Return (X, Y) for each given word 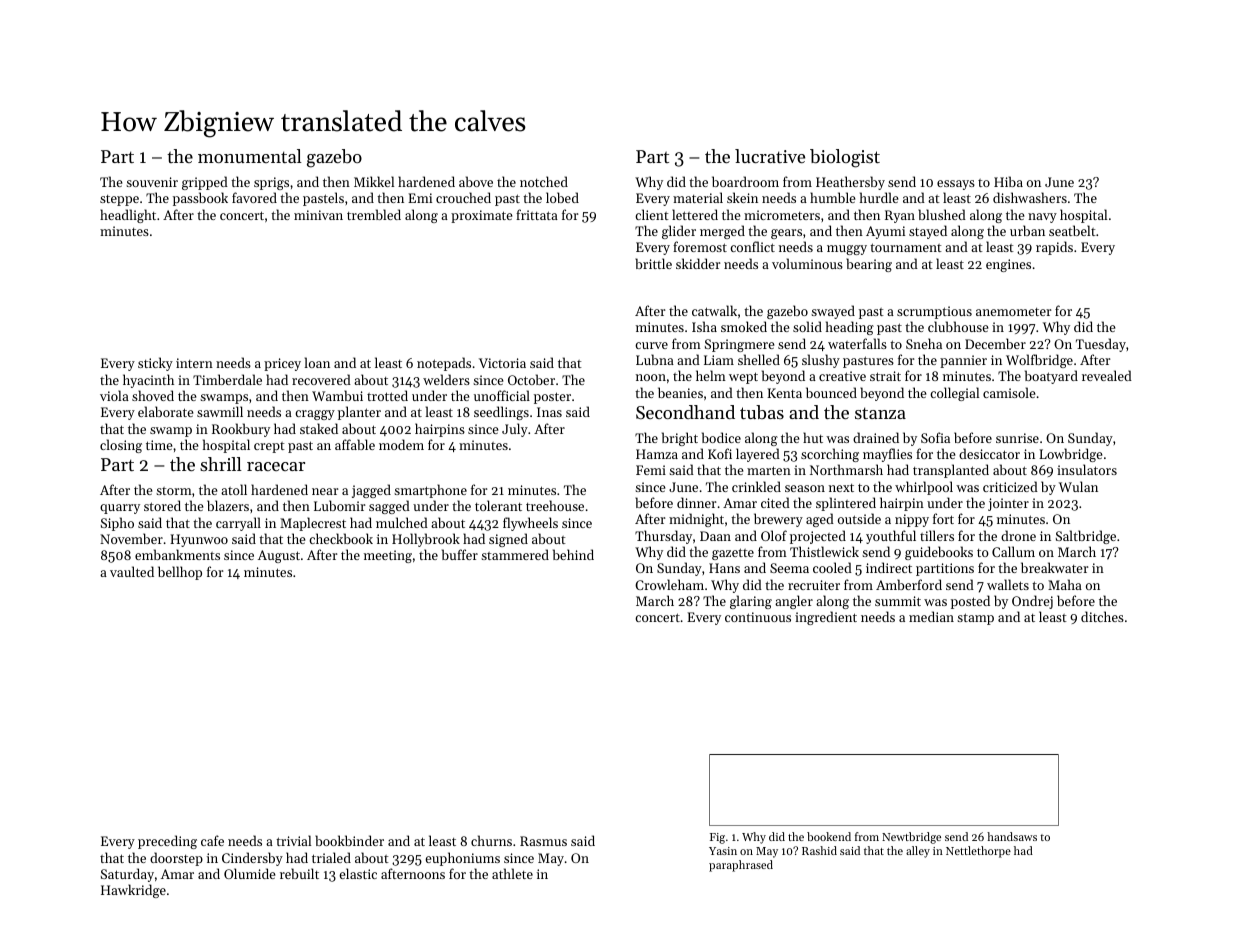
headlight (128, 216)
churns (491, 840)
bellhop (180, 573)
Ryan (900, 216)
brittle (653, 263)
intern (194, 363)
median (931, 616)
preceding (167, 842)
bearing (869, 265)
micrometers (782, 215)
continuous (758, 617)
